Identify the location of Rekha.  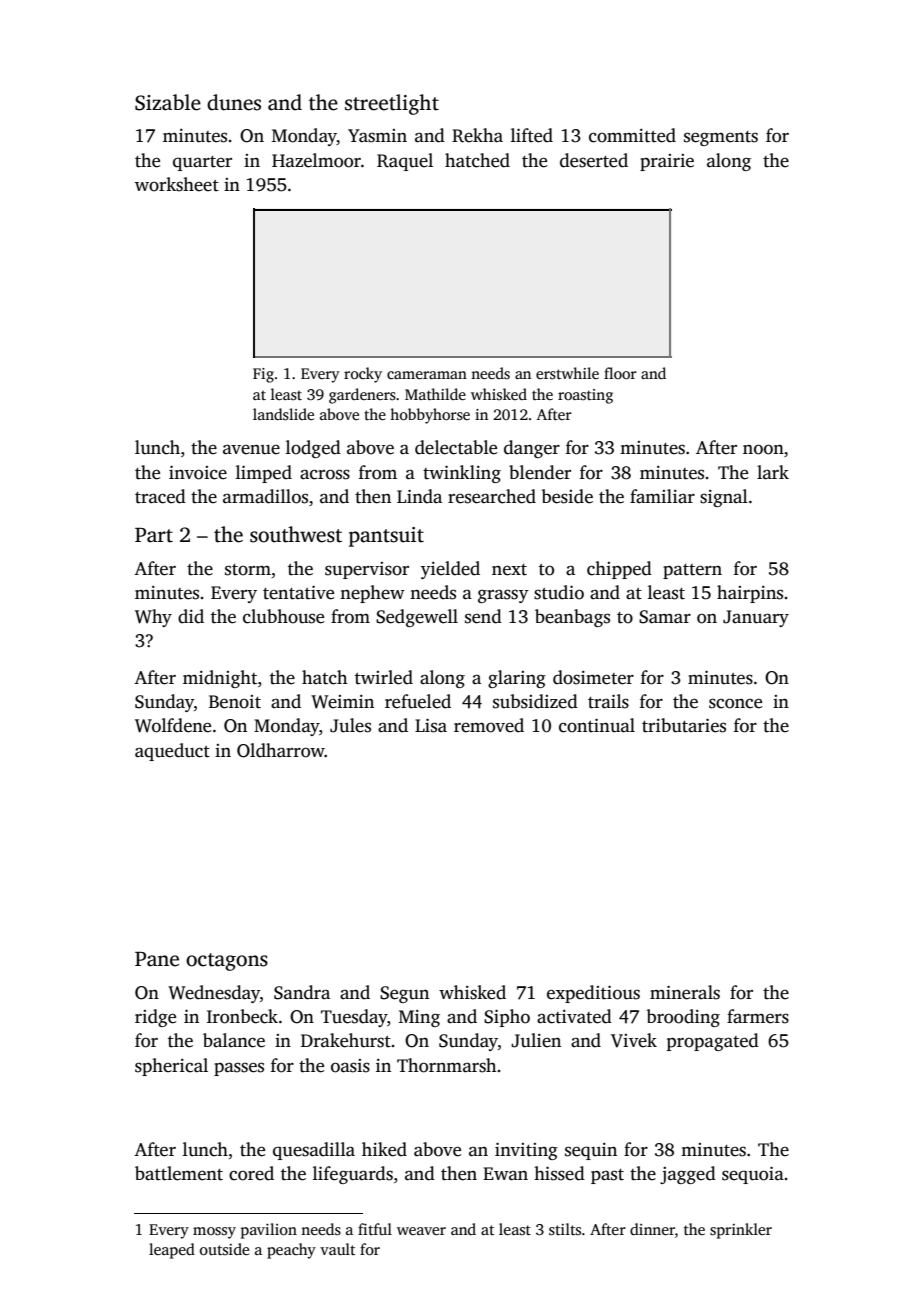
(477, 135).
